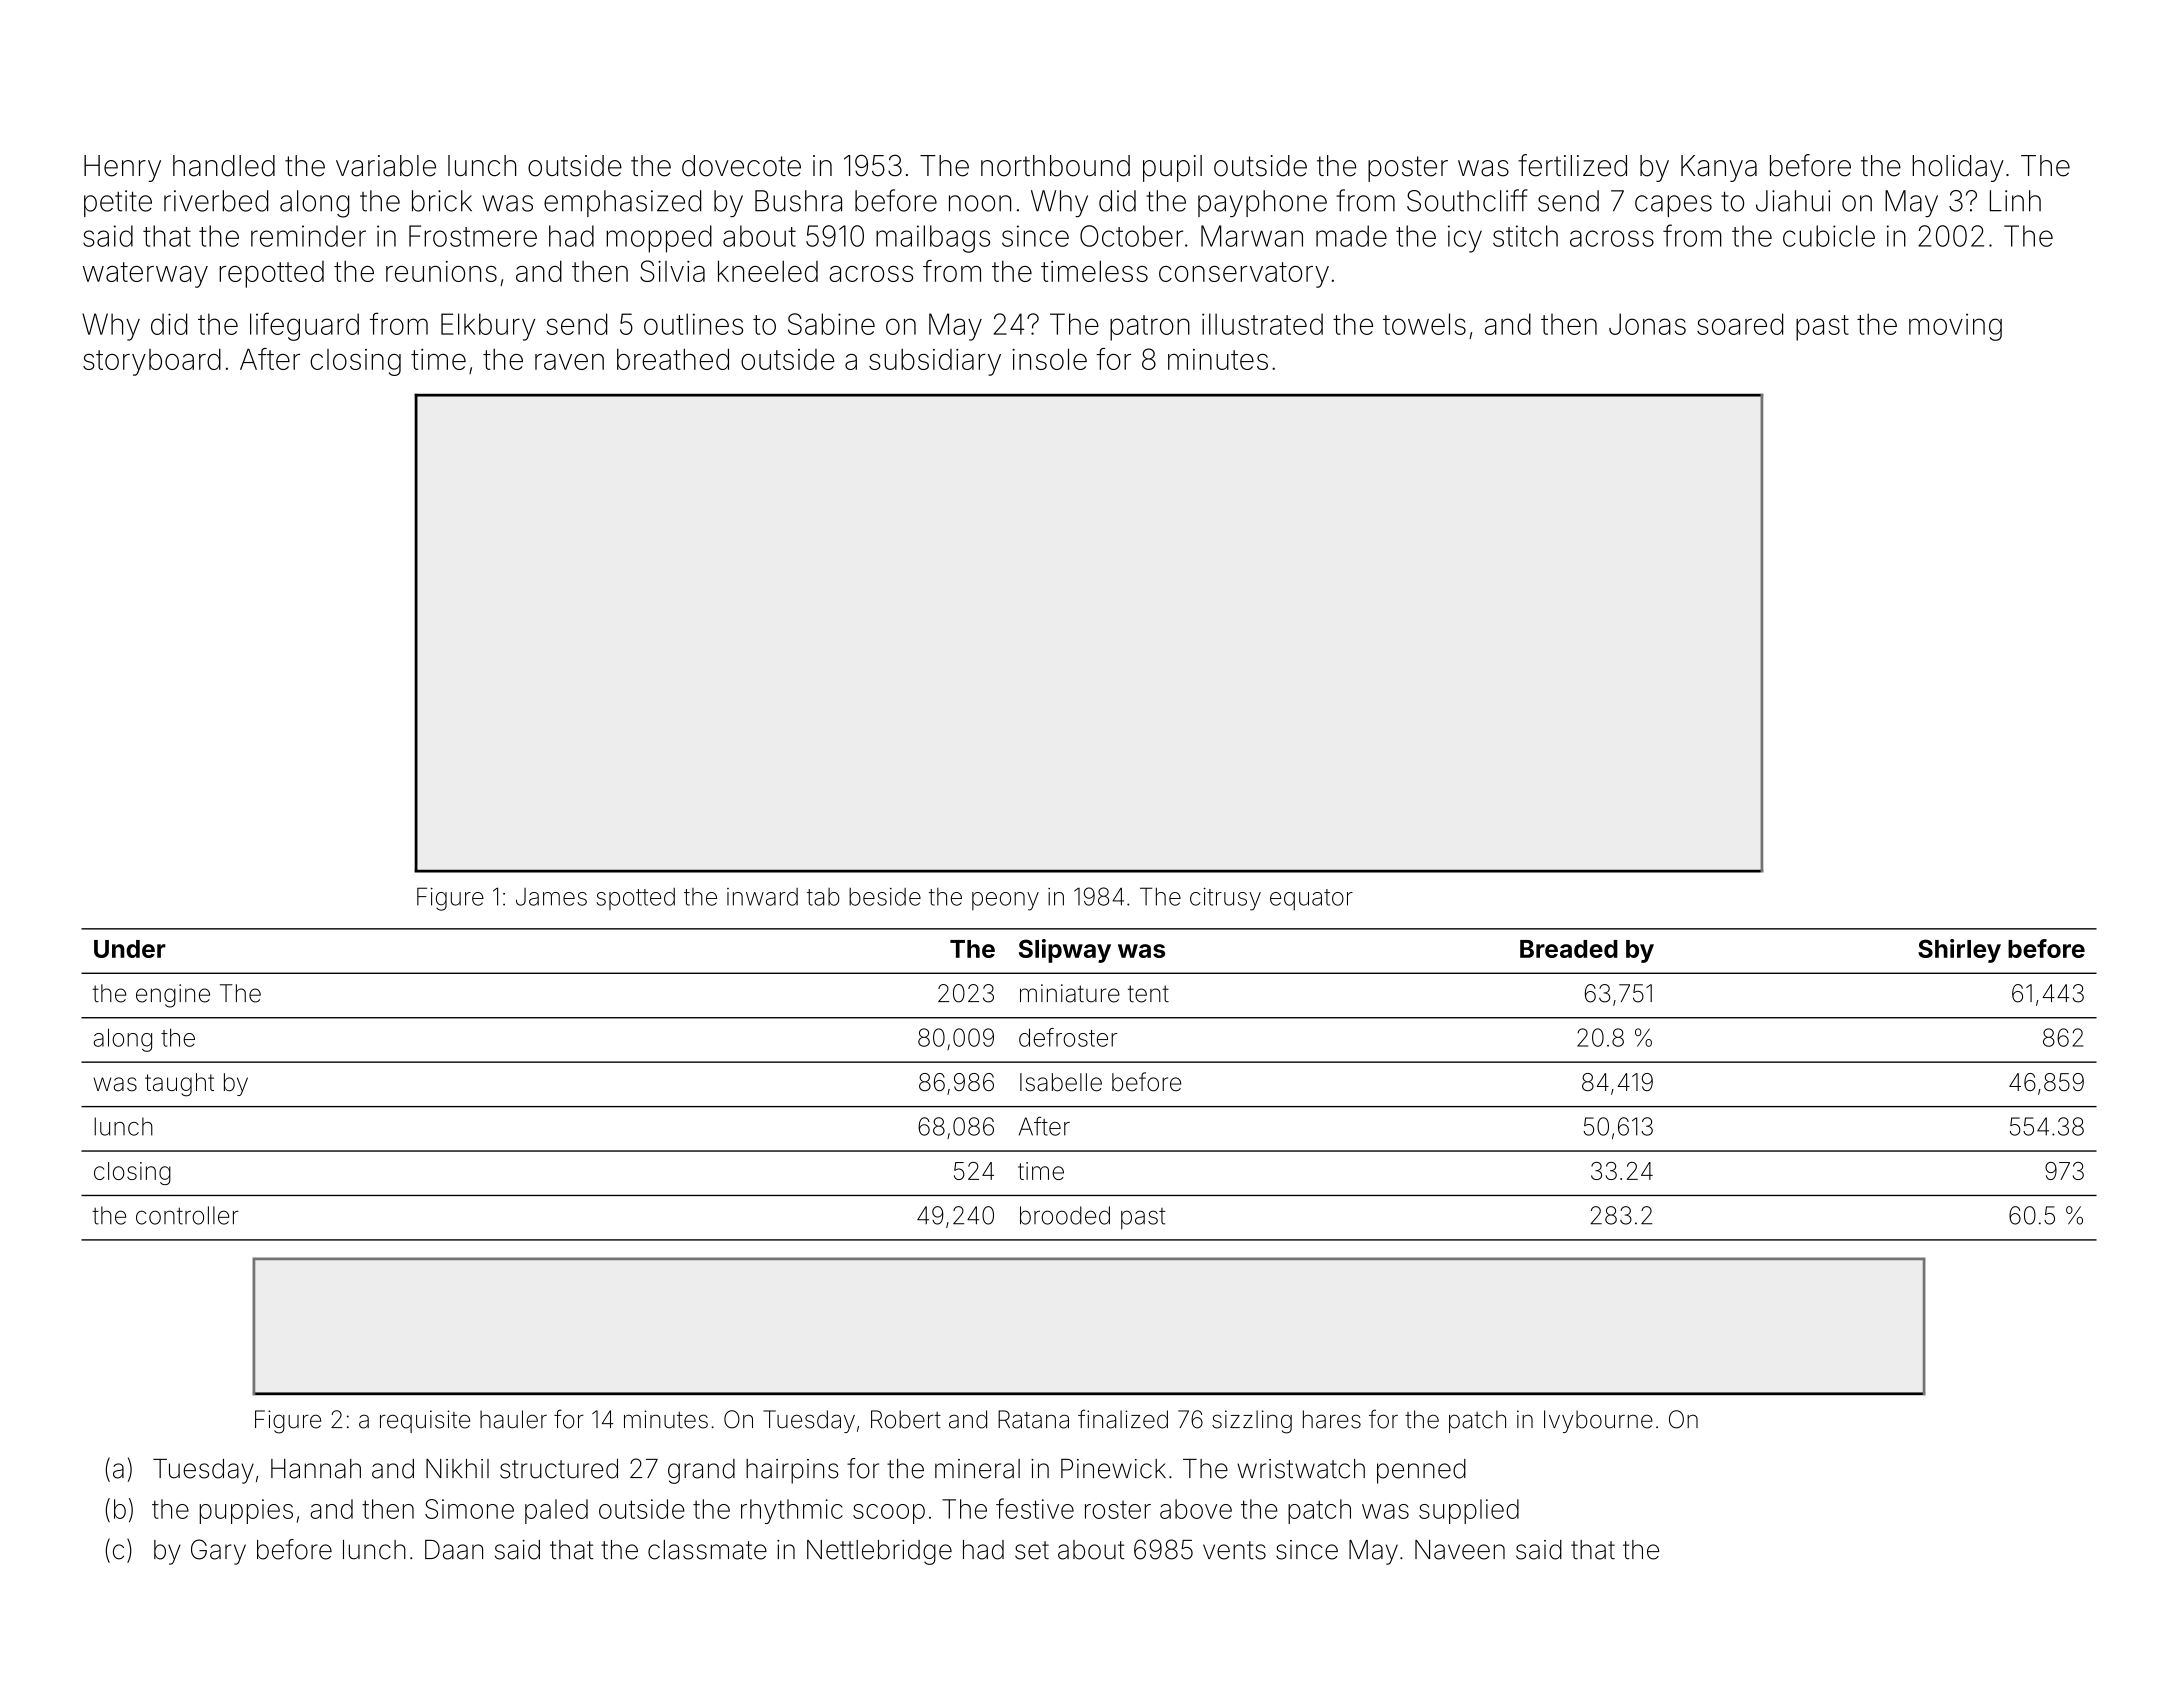 The image size is (2178, 1683). Describe the element at coordinates (1460, 1550) in the screenshot. I see `Naveen` at that location.
